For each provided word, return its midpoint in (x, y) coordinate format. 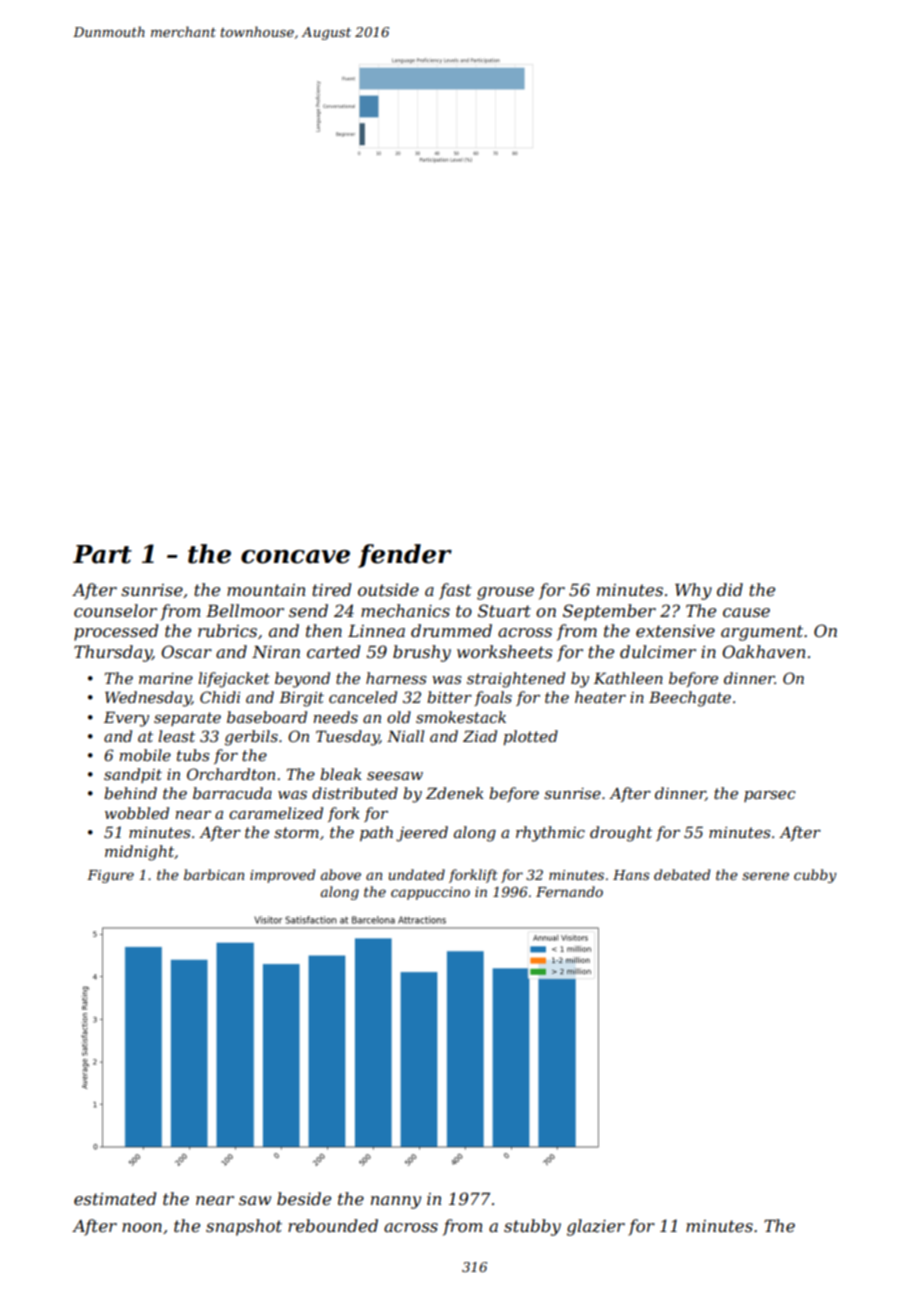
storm (296, 832)
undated (417, 874)
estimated (115, 1198)
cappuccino (430, 893)
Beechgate (690, 699)
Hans (631, 875)
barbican (214, 874)
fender (405, 556)
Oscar (186, 651)
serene (765, 876)
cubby (815, 876)
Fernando (569, 891)
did (730, 589)
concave (295, 557)
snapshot (244, 1227)
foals (493, 698)
